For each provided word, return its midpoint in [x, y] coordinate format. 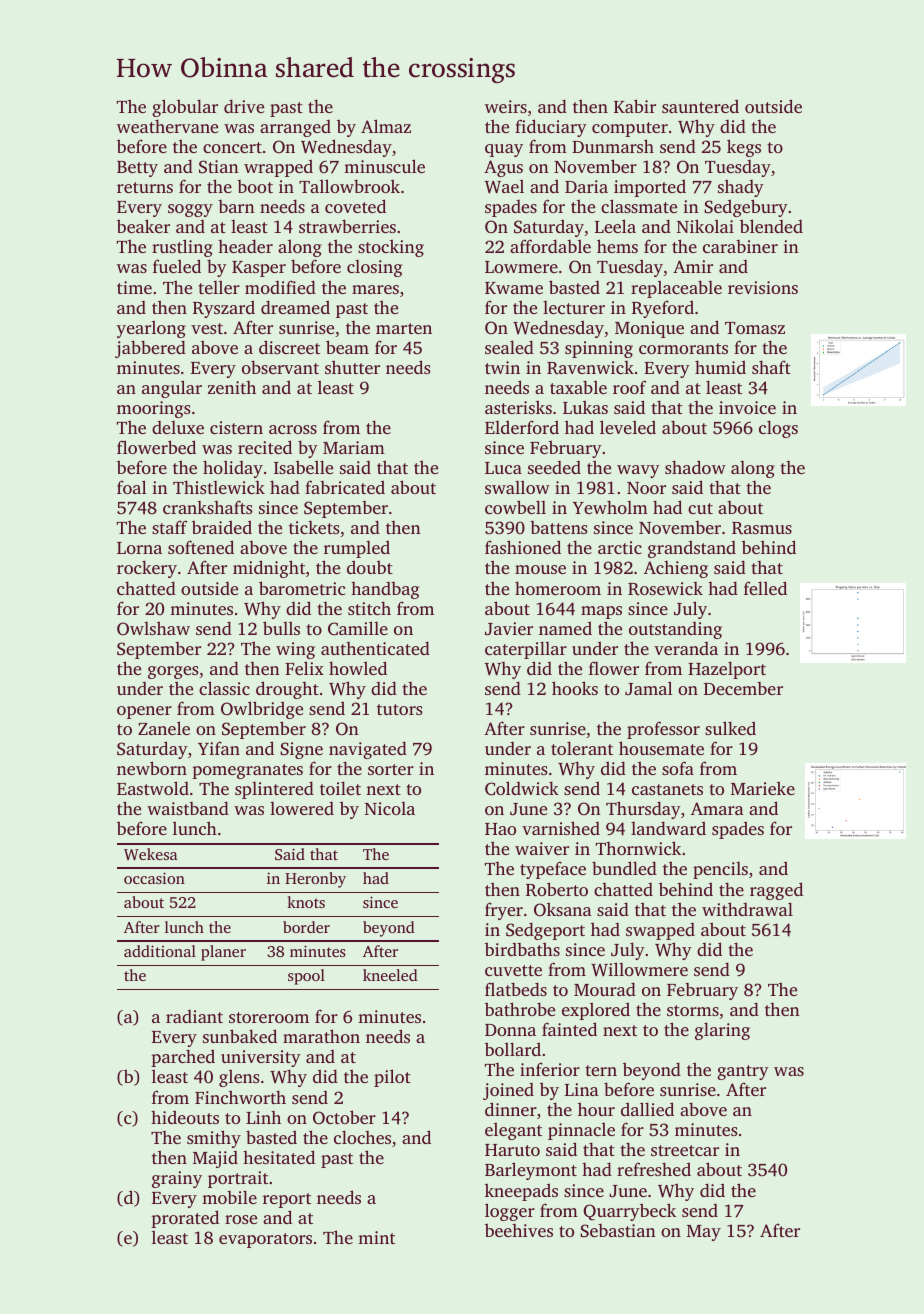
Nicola [390, 808]
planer [223, 953]
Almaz [386, 126]
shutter [352, 367]
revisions [763, 287]
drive [244, 106]
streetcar [685, 1150]
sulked [730, 728]
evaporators [265, 1240]
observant [280, 367]
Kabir [635, 106]
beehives [519, 1230]
